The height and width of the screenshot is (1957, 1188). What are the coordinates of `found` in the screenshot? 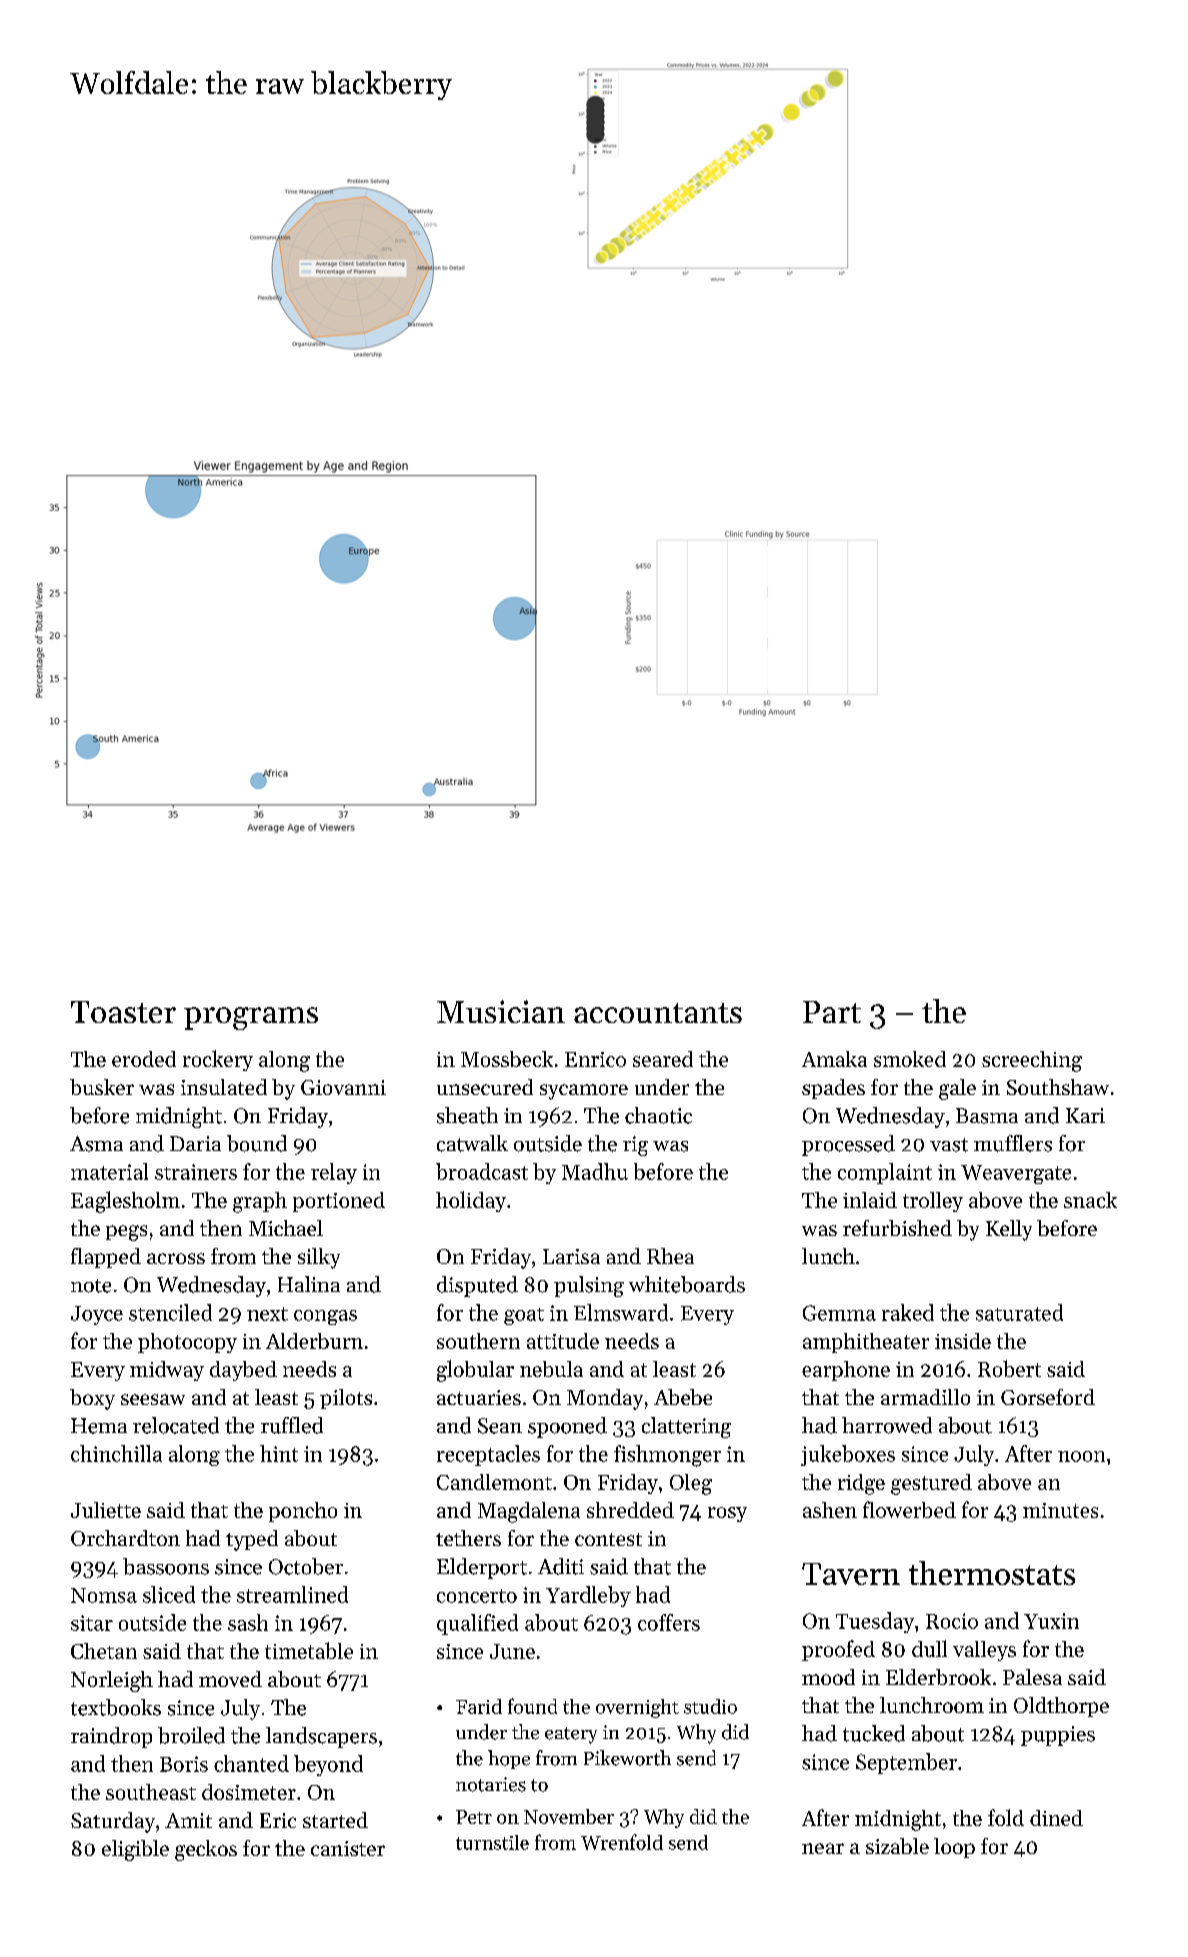 It's located at (532, 1706).
